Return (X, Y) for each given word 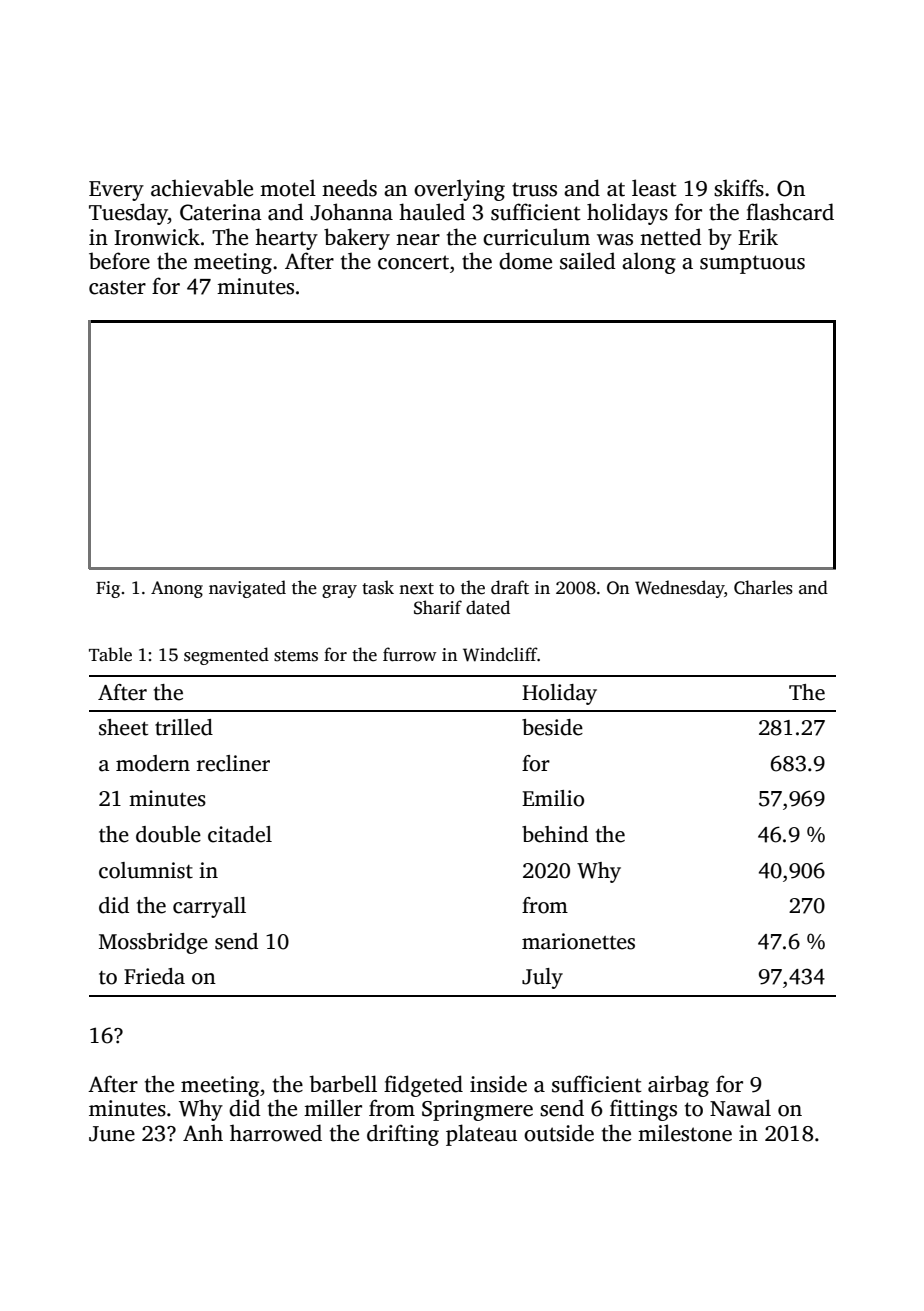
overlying (459, 190)
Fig (108, 589)
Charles (763, 587)
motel (288, 188)
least (654, 188)
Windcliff (500, 654)
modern (153, 763)
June (112, 1134)
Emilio (553, 798)
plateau (481, 1135)
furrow (410, 654)
